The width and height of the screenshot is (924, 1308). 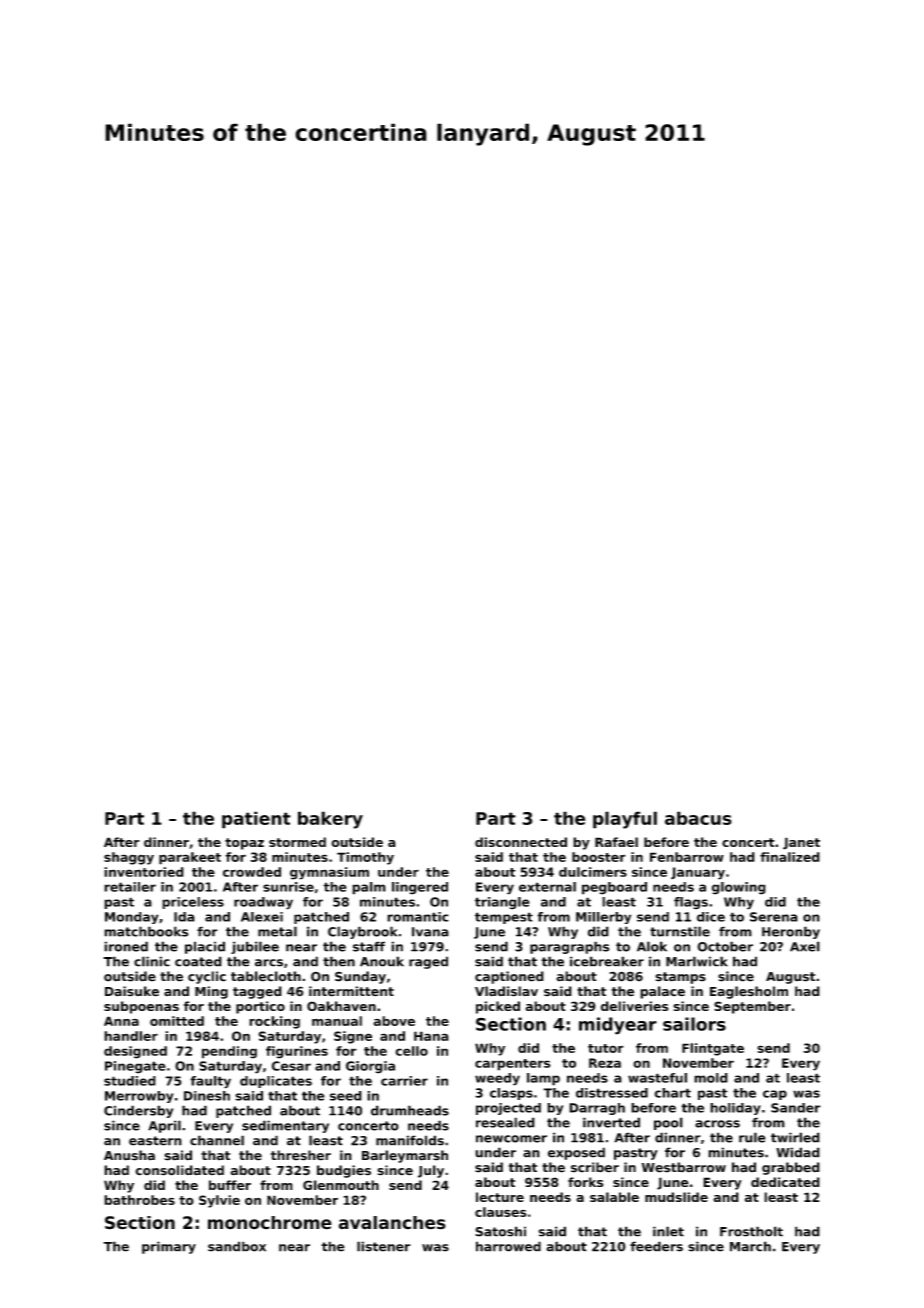 I want to click on sandbox, so click(x=237, y=1246).
